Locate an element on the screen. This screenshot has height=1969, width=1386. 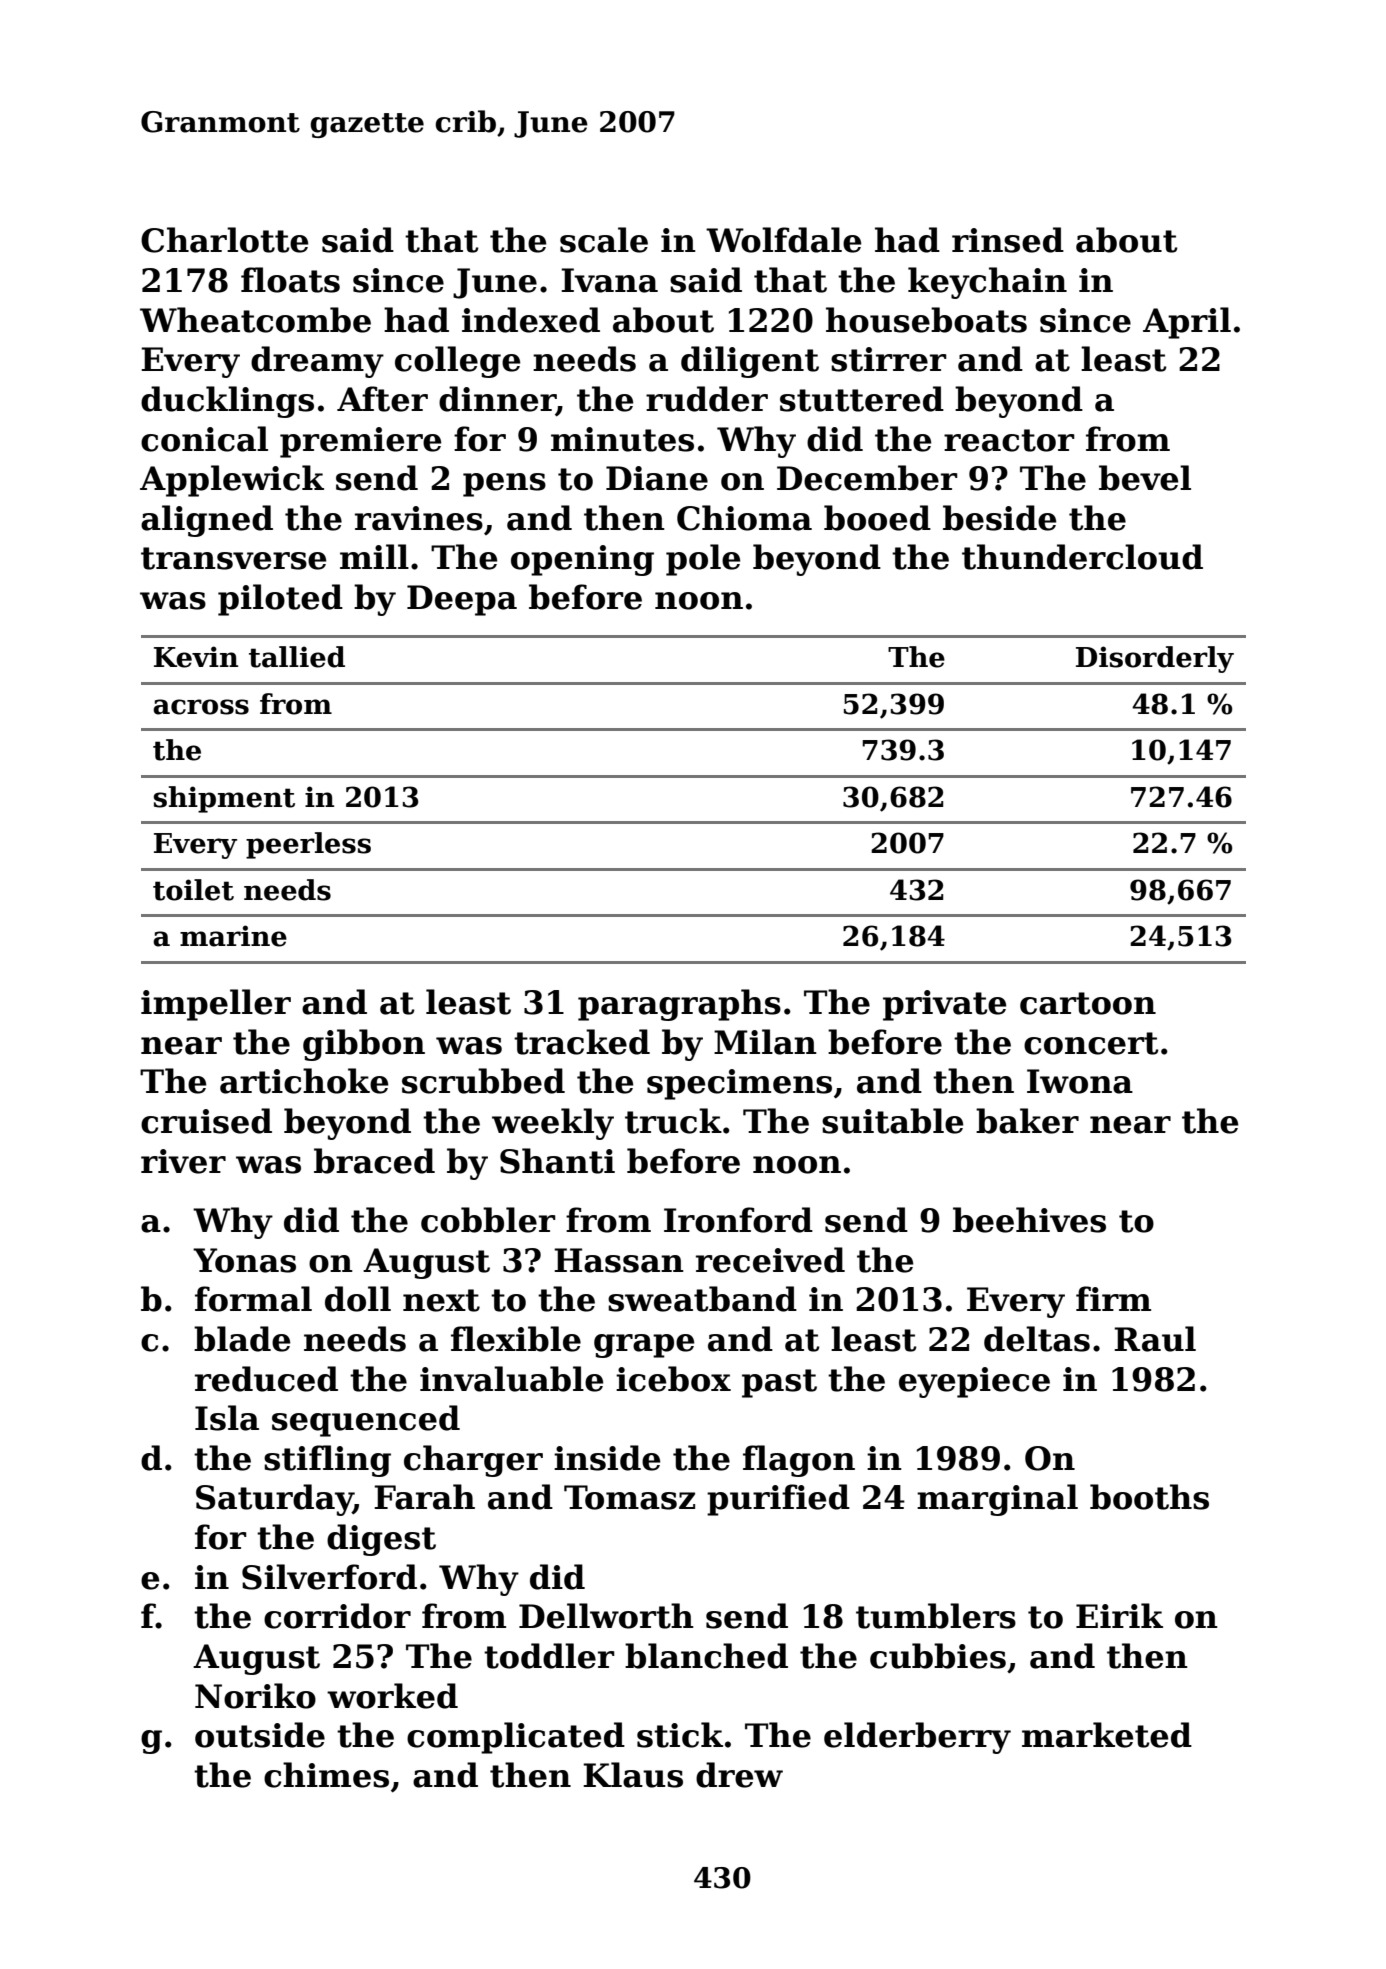
weekly is located at coordinates (553, 1124).
